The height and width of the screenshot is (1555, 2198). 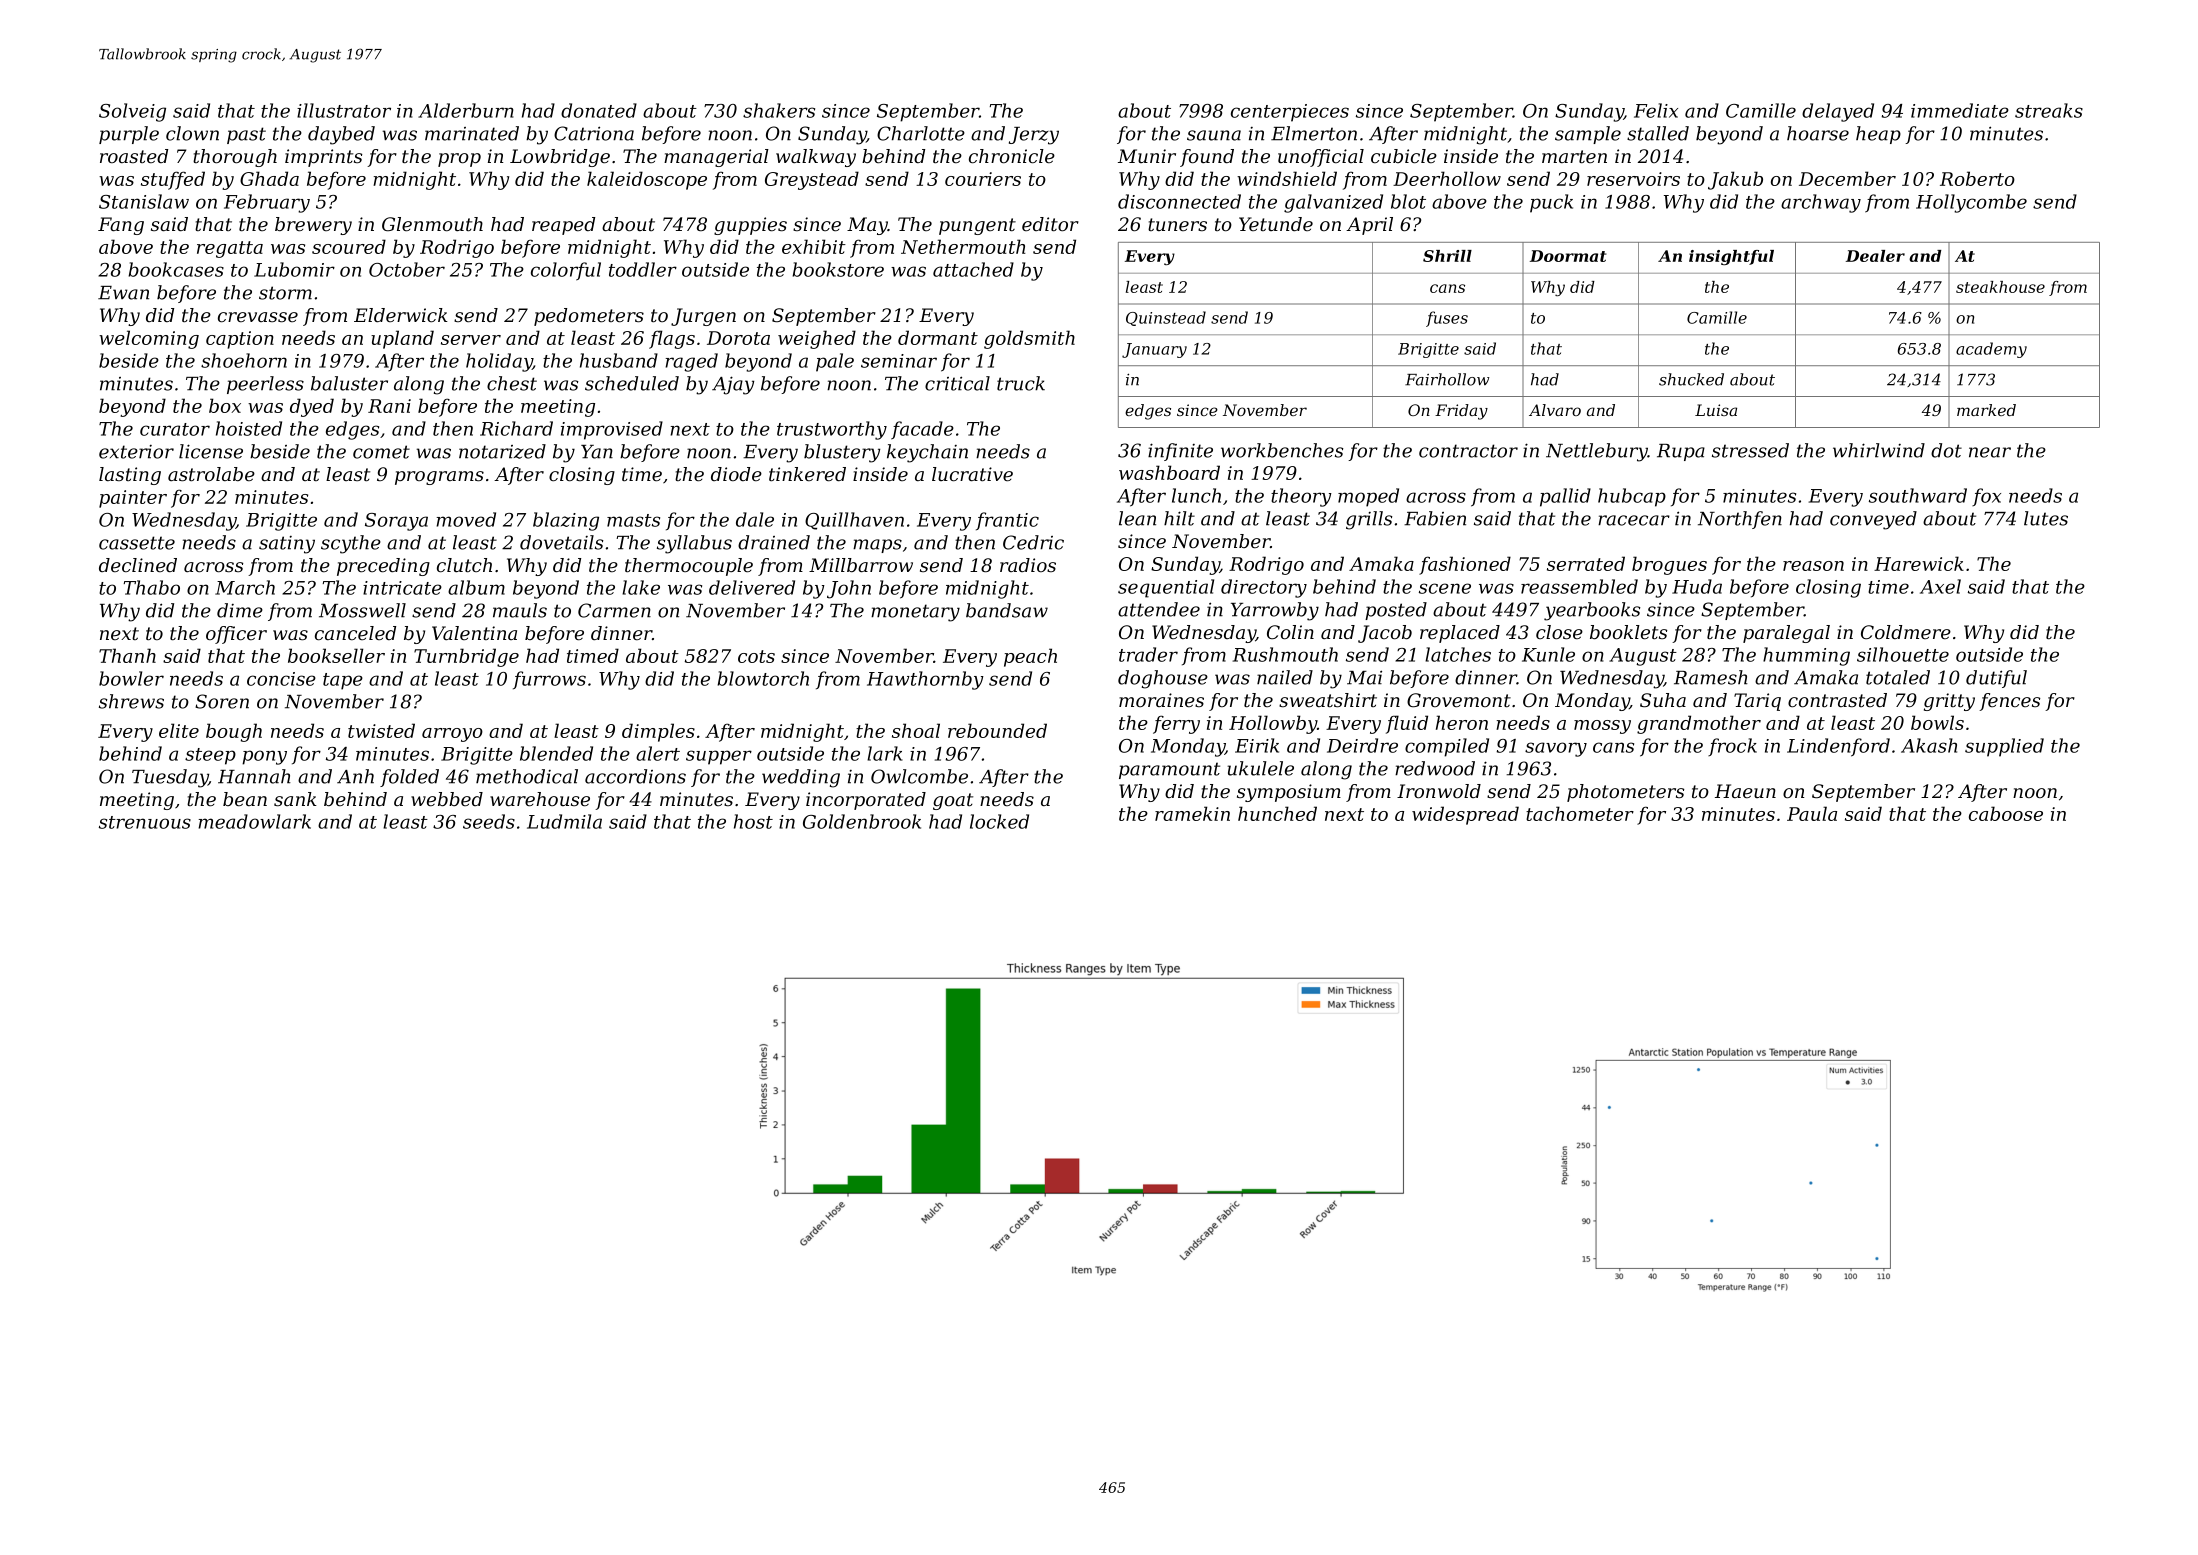 I want to click on archway, so click(x=1821, y=203).
